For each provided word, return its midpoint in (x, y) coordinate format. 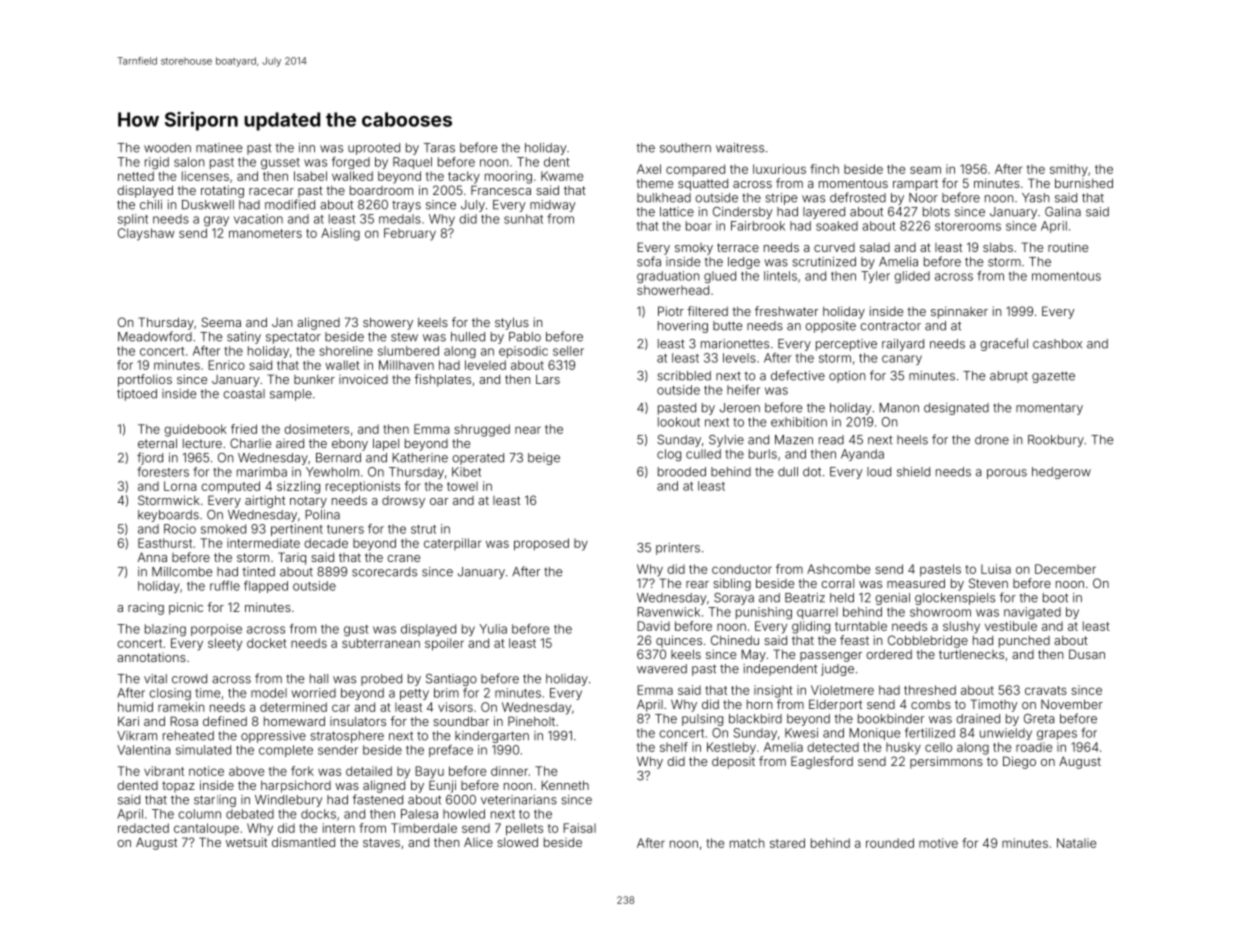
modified (290, 204)
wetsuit (246, 842)
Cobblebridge (928, 641)
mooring (508, 177)
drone (992, 440)
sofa (649, 261)
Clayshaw (146, 234)
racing (146, 609)
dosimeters (316, 429)
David (653, 626)
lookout (679, 422)
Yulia (493, 629)
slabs (998, 247)
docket (267, 643)
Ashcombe (838, 569)
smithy (1069, 170)
